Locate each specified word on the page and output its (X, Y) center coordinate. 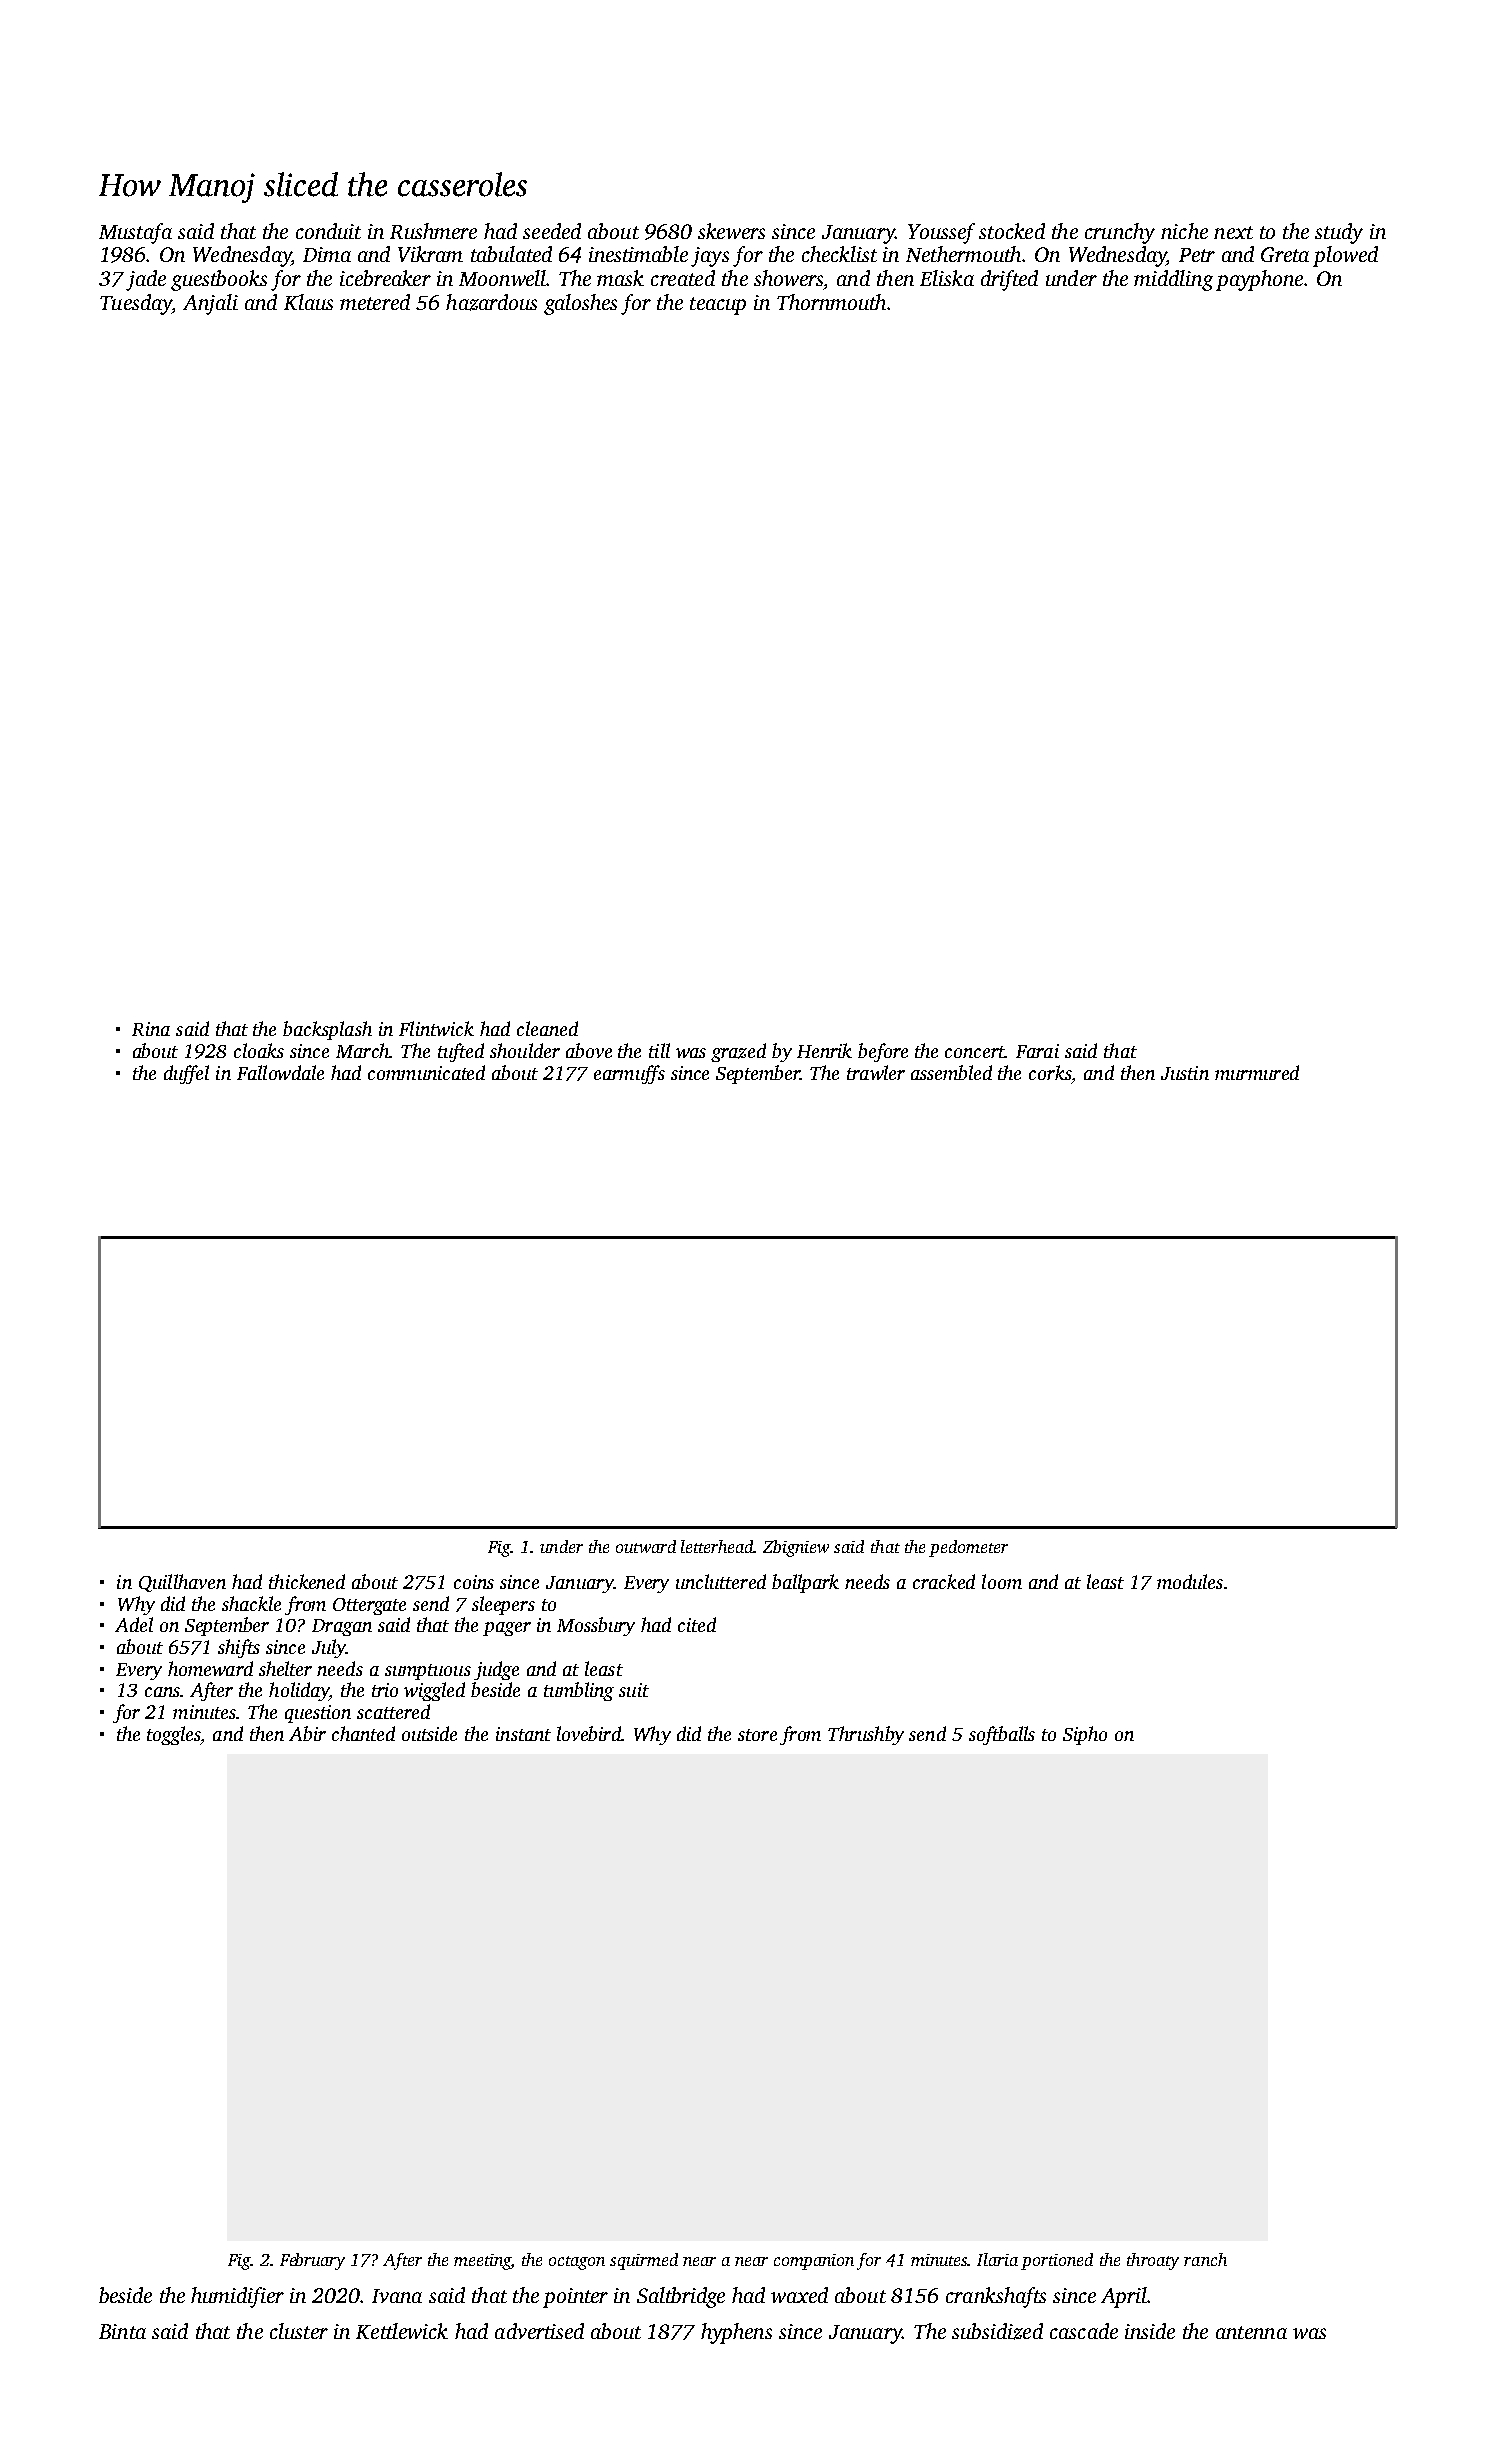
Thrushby (866, 1735)
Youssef (941, 233)
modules (1190, 1581)
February (312, 2261)
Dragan (342, 1627)
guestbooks (219, 280)
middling (1173, 280)
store (757, 1735)
